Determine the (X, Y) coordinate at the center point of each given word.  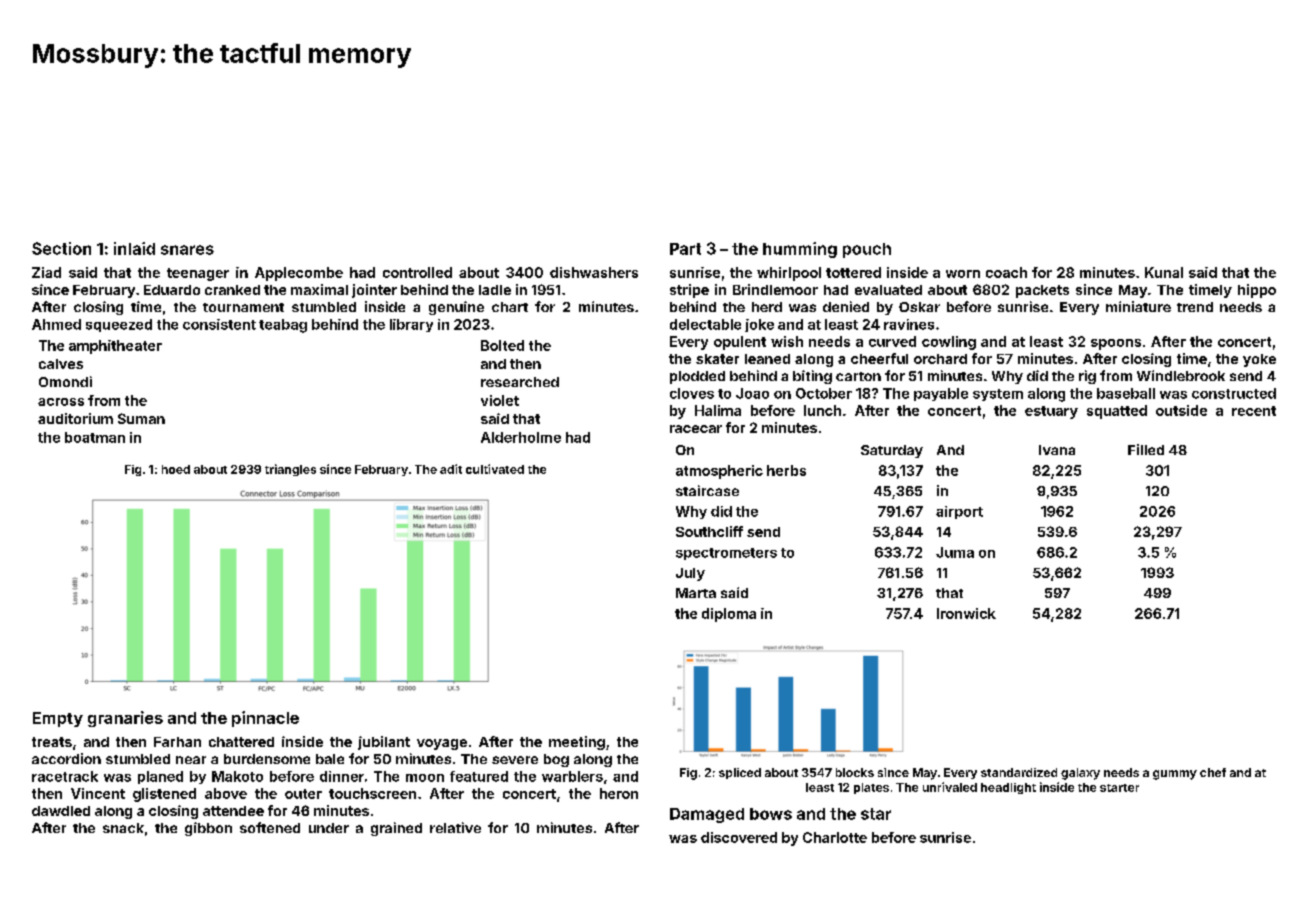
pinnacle (265, 719)
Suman (141, 418)
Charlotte (835, 837)
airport (959, 512)
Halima (718, 410)
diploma (729, 615)
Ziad (46, 272)
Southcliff (709, 531)
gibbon (208, 829)
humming (800, 250)
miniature (1138, 306)
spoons (1116, 344)
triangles (290, 470)
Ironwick (966, 613)
